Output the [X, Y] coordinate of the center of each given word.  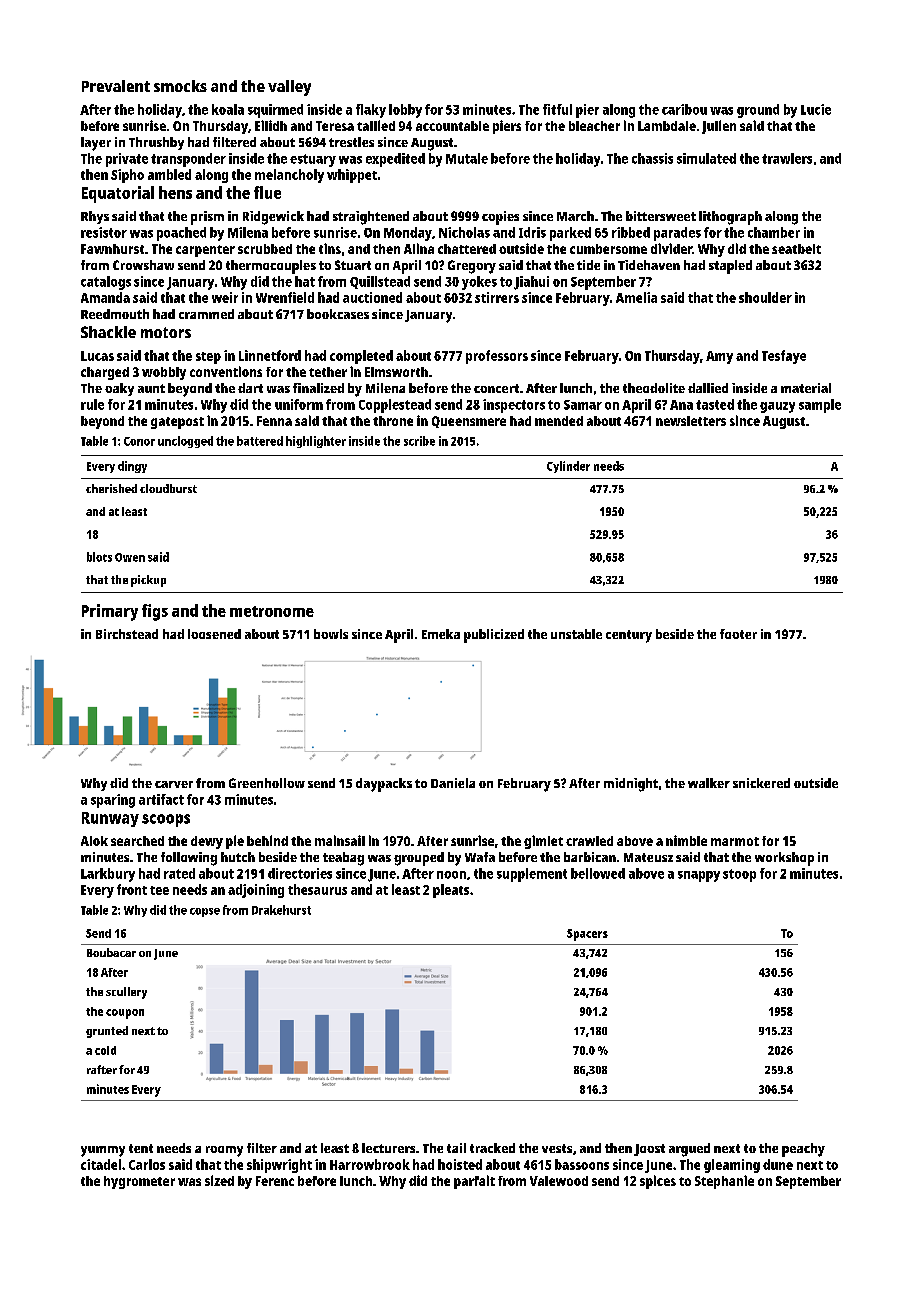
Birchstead [127, 634]
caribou [684, 109]
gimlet [543, 842]
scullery [126, 993]
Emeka [441, 634]
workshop [784, 859]
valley [289, 88]
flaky [371, 111]
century [629, 636]
